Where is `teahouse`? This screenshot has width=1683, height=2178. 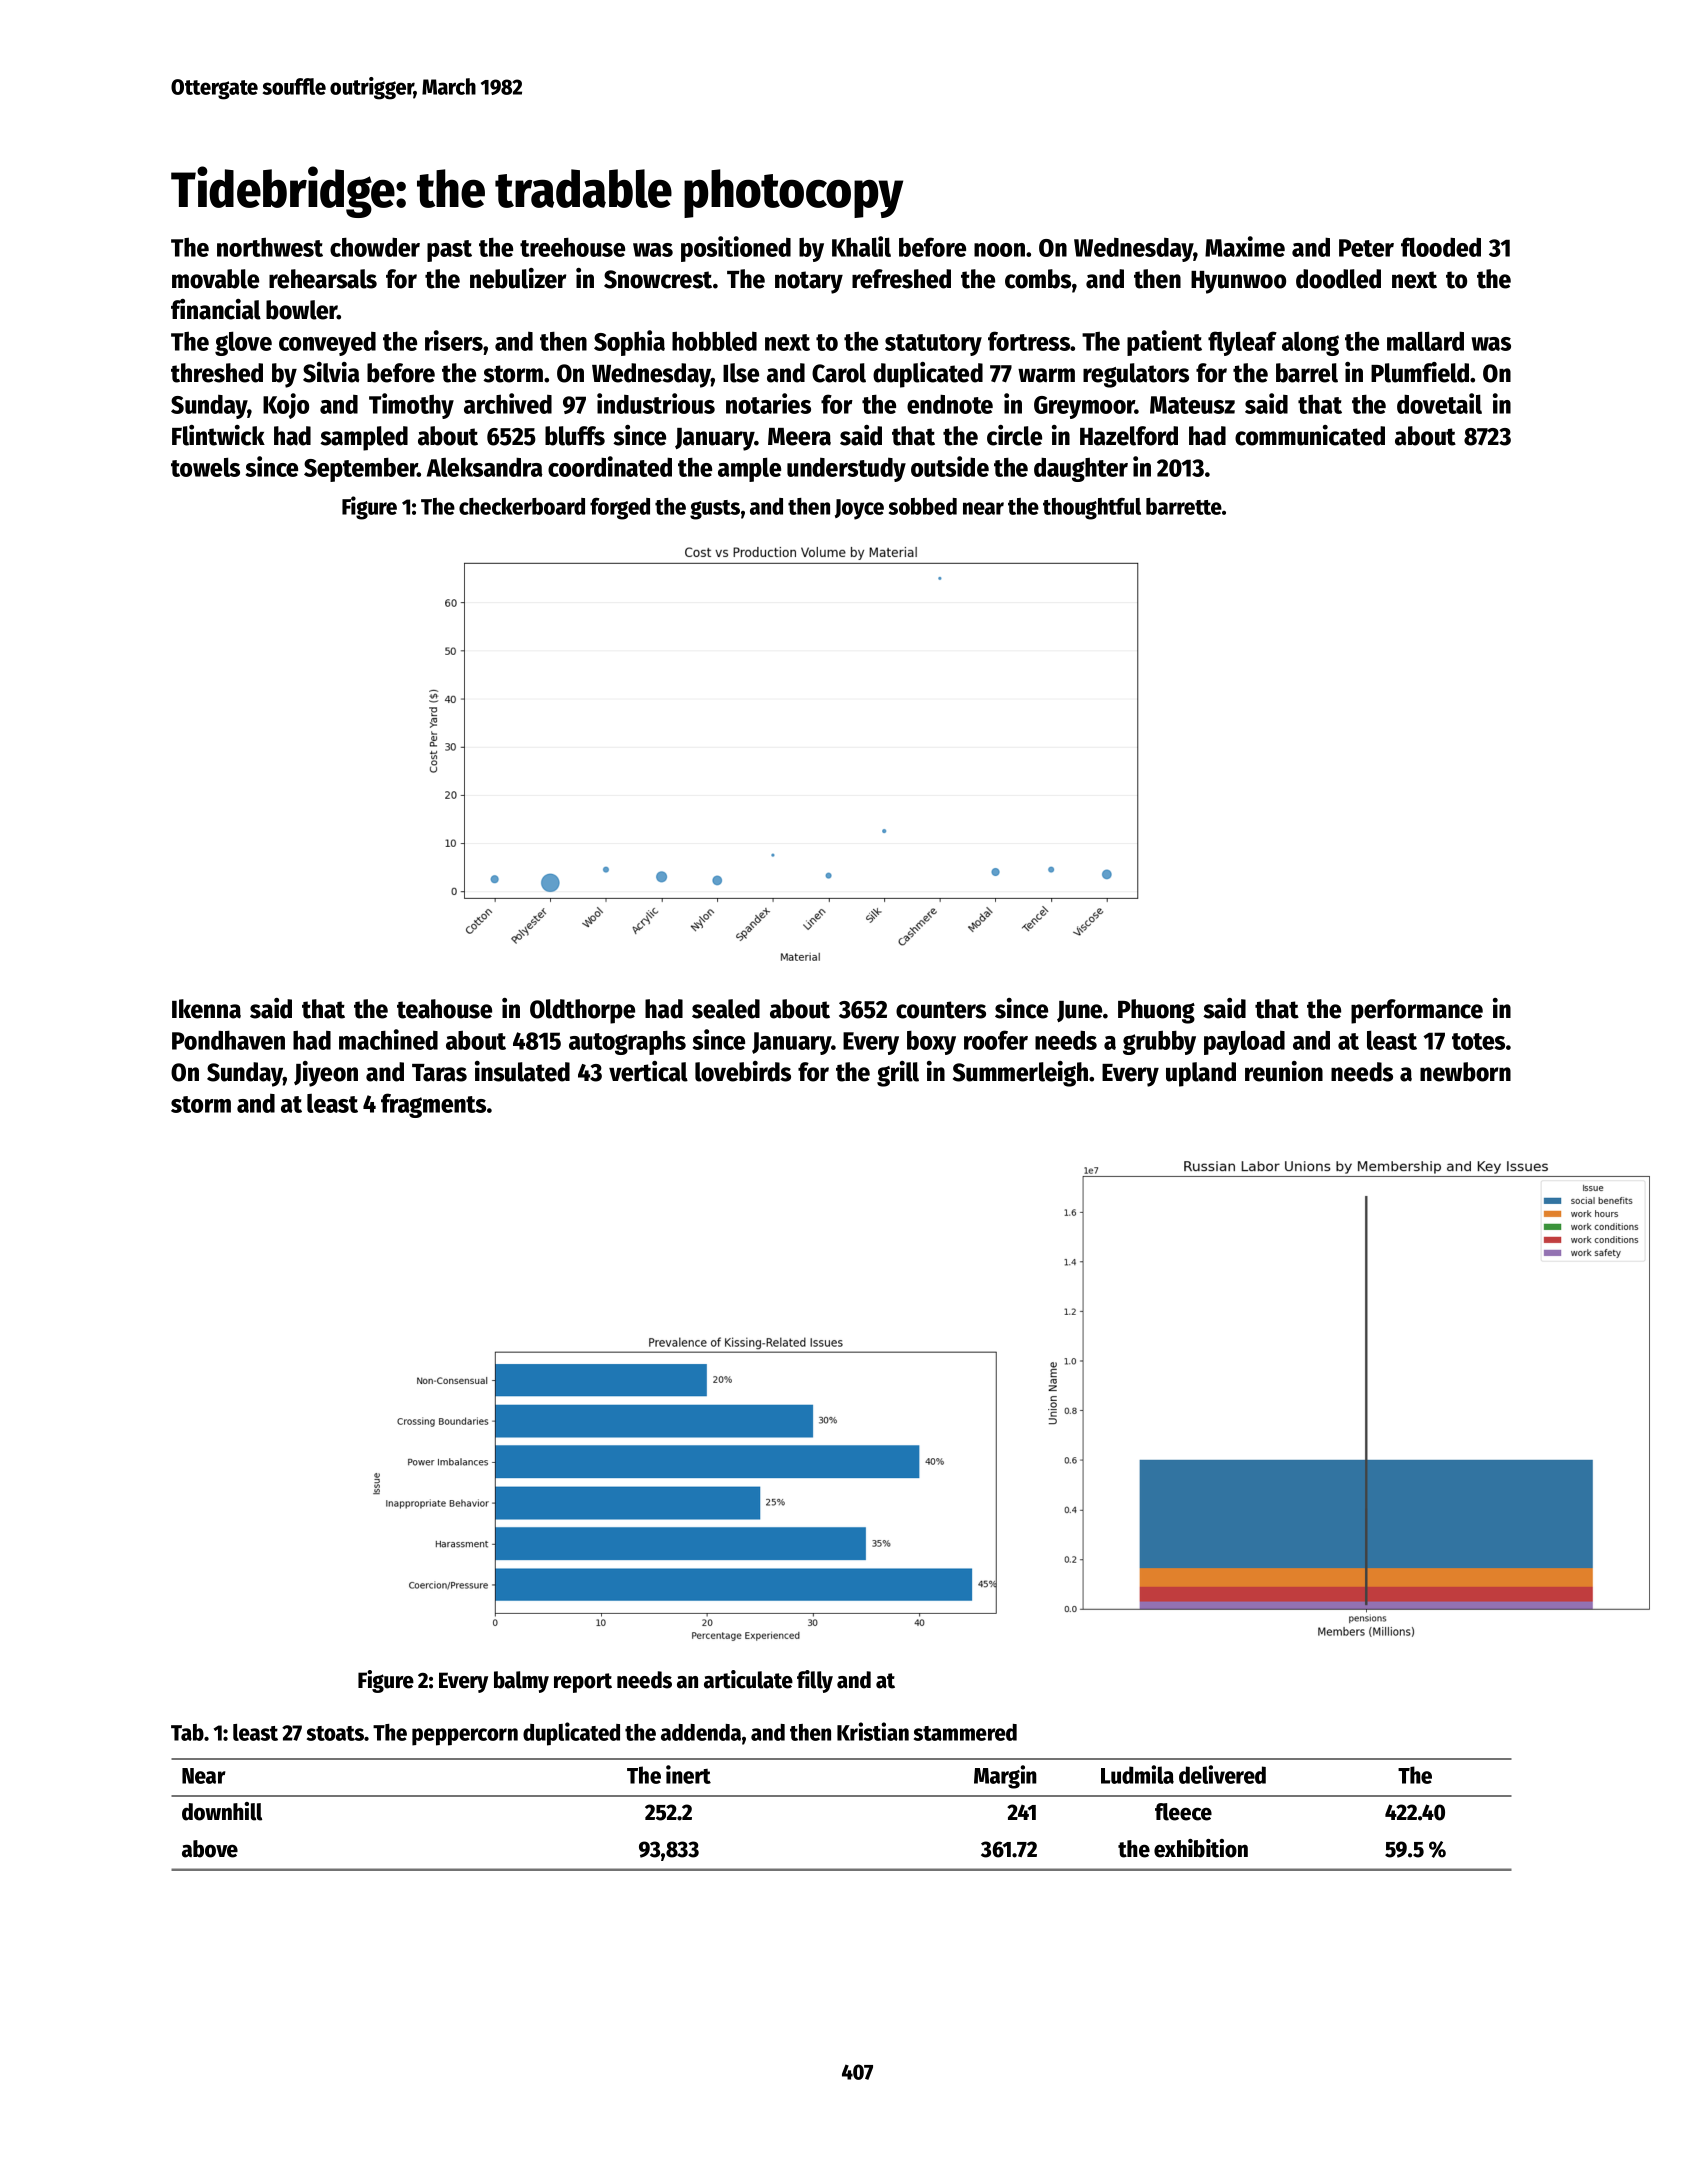
teahouse is located at coordinates (444, 1009).
